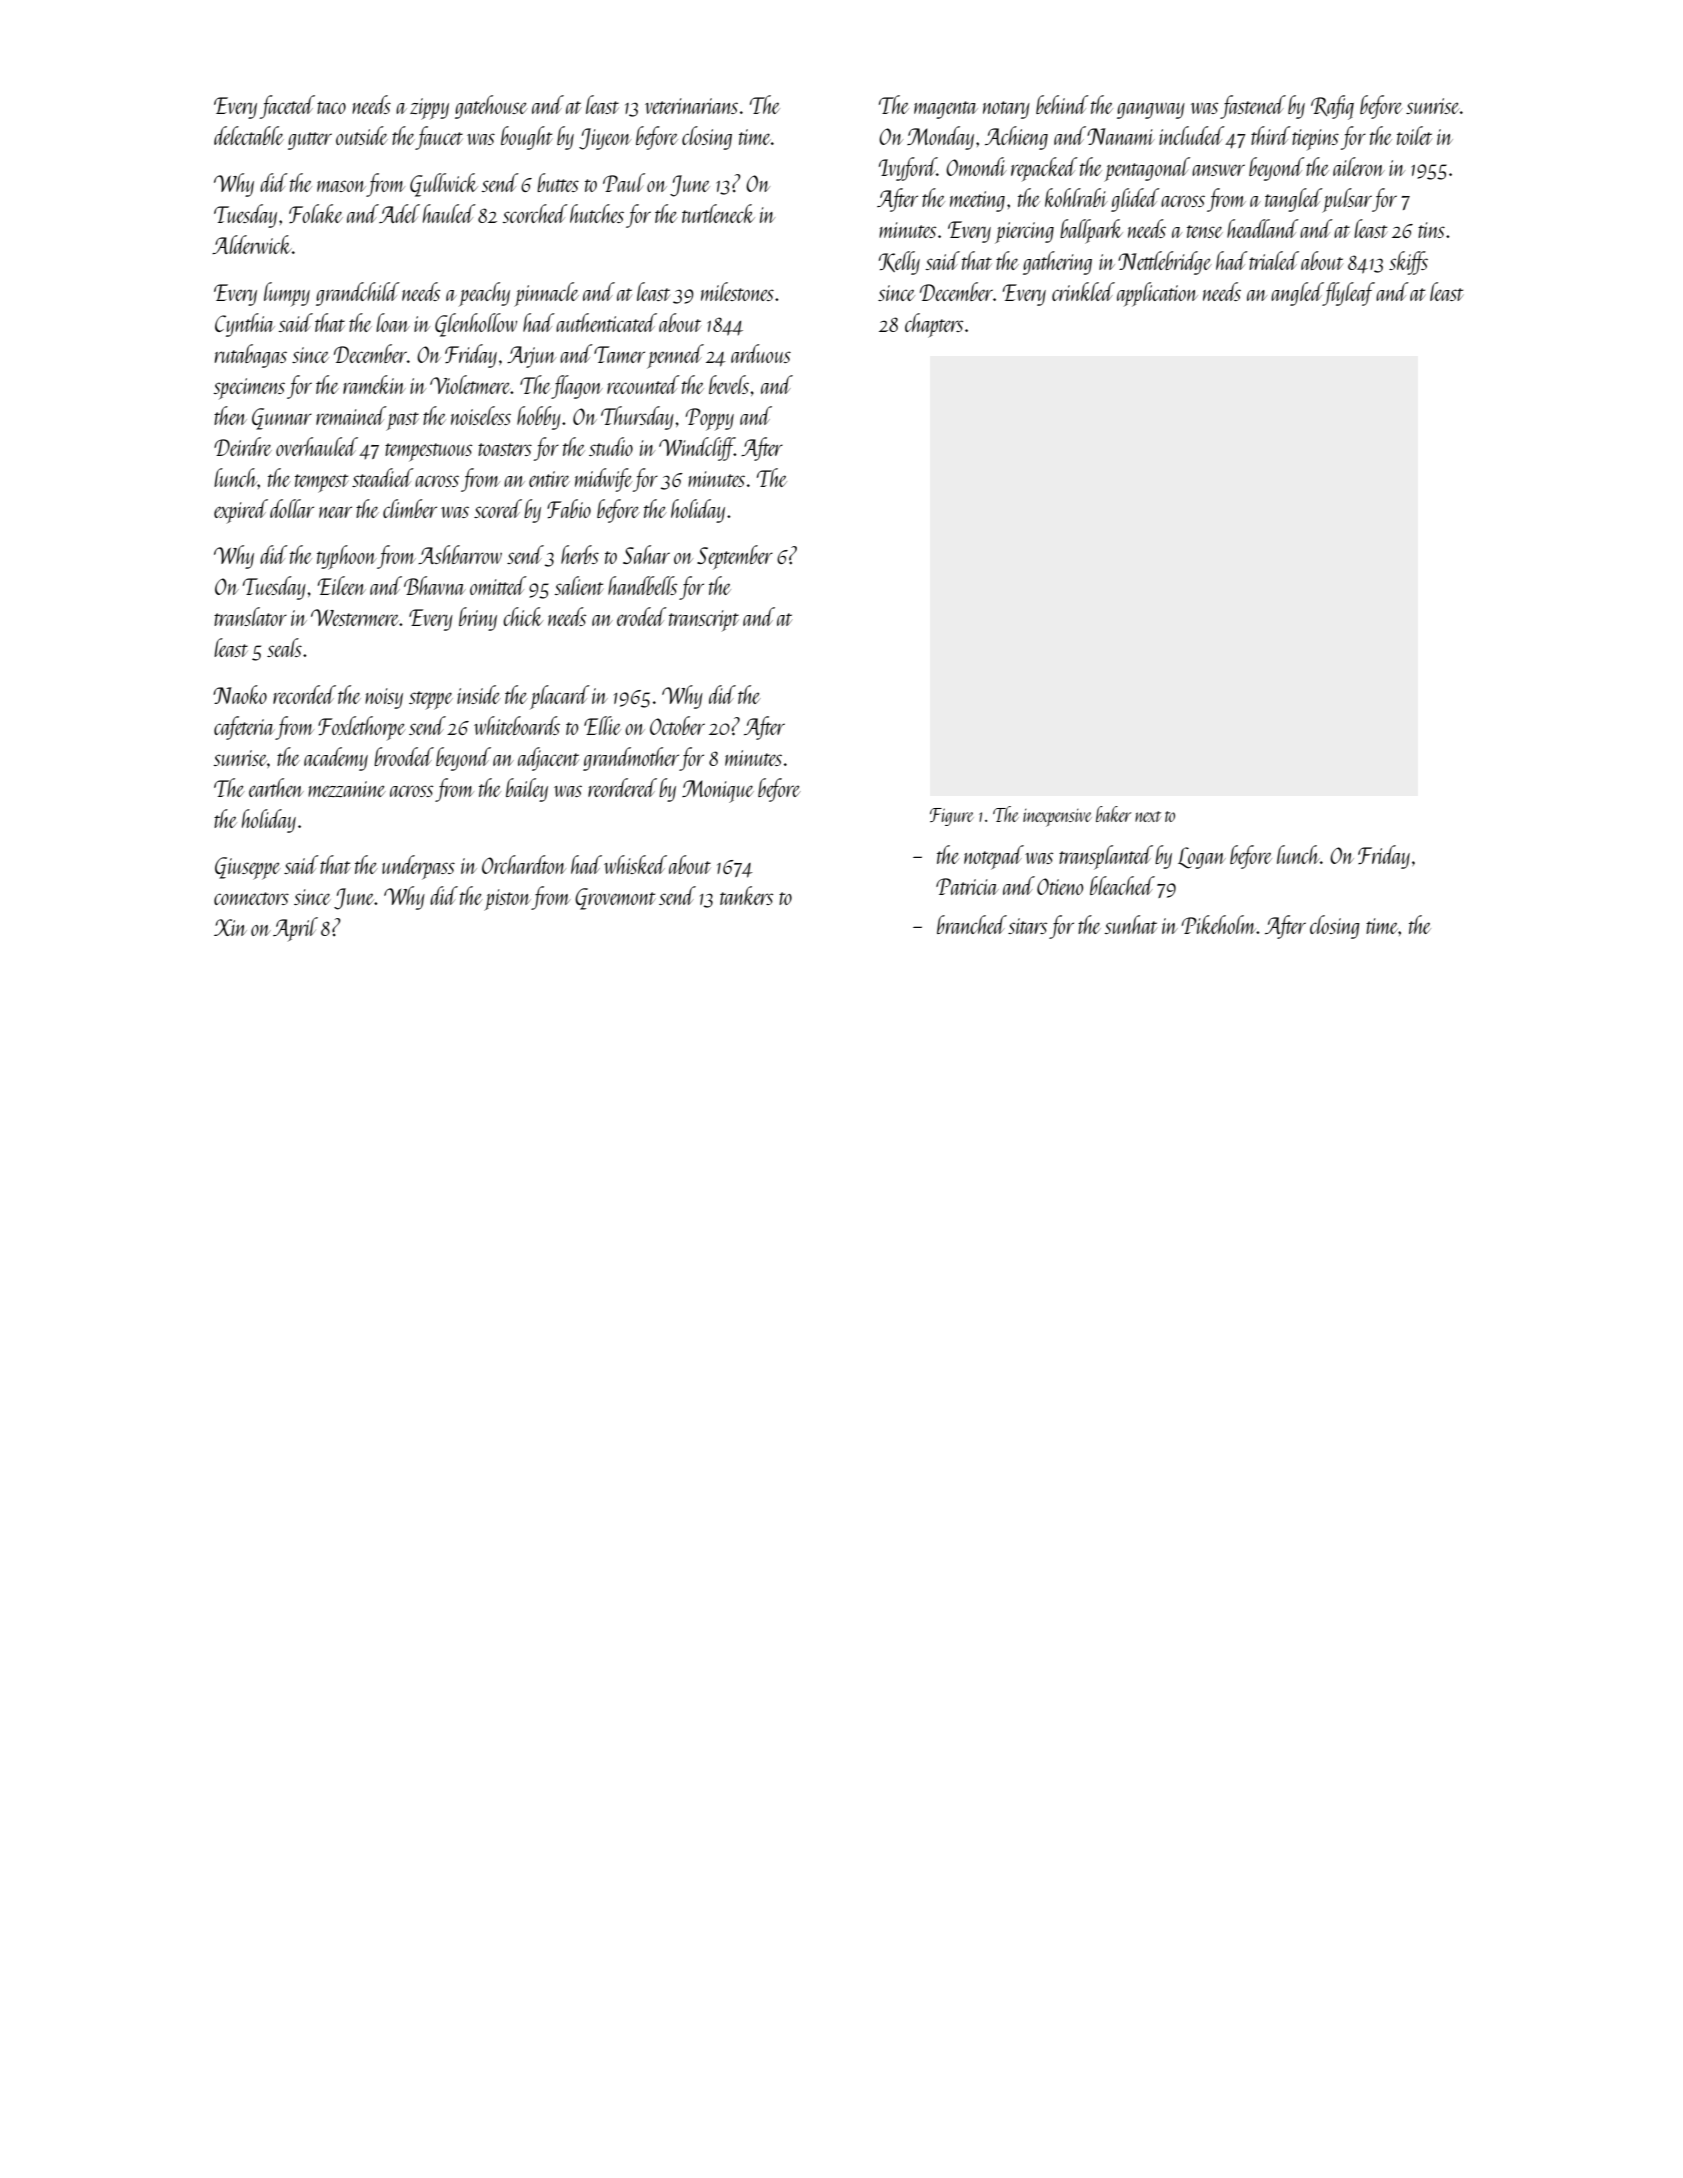 The image size is (1683, 2178). I want to click on transcript, so click(704, 620).
